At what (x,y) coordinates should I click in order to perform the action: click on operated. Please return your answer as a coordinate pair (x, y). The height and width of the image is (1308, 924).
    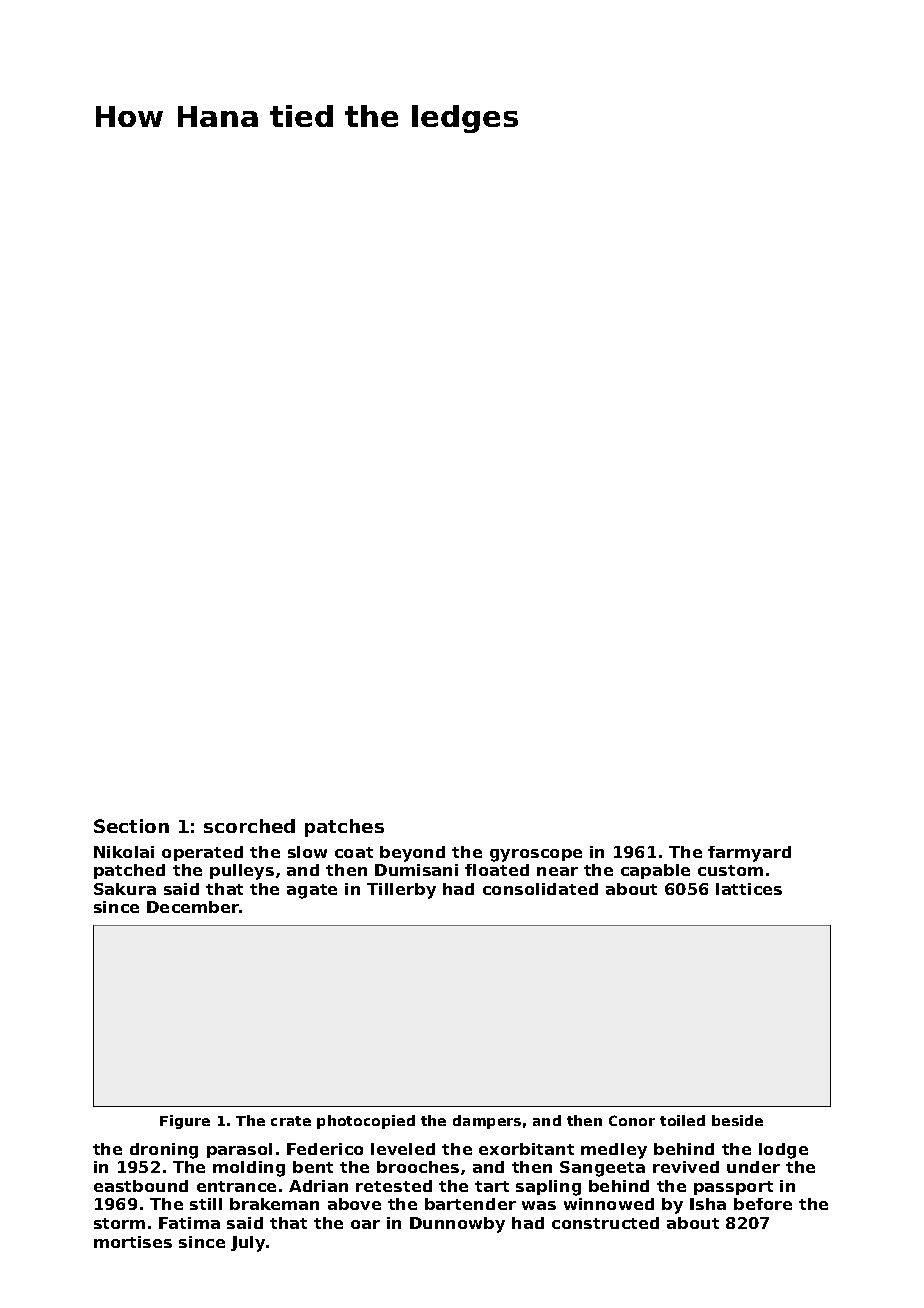
    Looking at the image, I should click on (202, 853).
